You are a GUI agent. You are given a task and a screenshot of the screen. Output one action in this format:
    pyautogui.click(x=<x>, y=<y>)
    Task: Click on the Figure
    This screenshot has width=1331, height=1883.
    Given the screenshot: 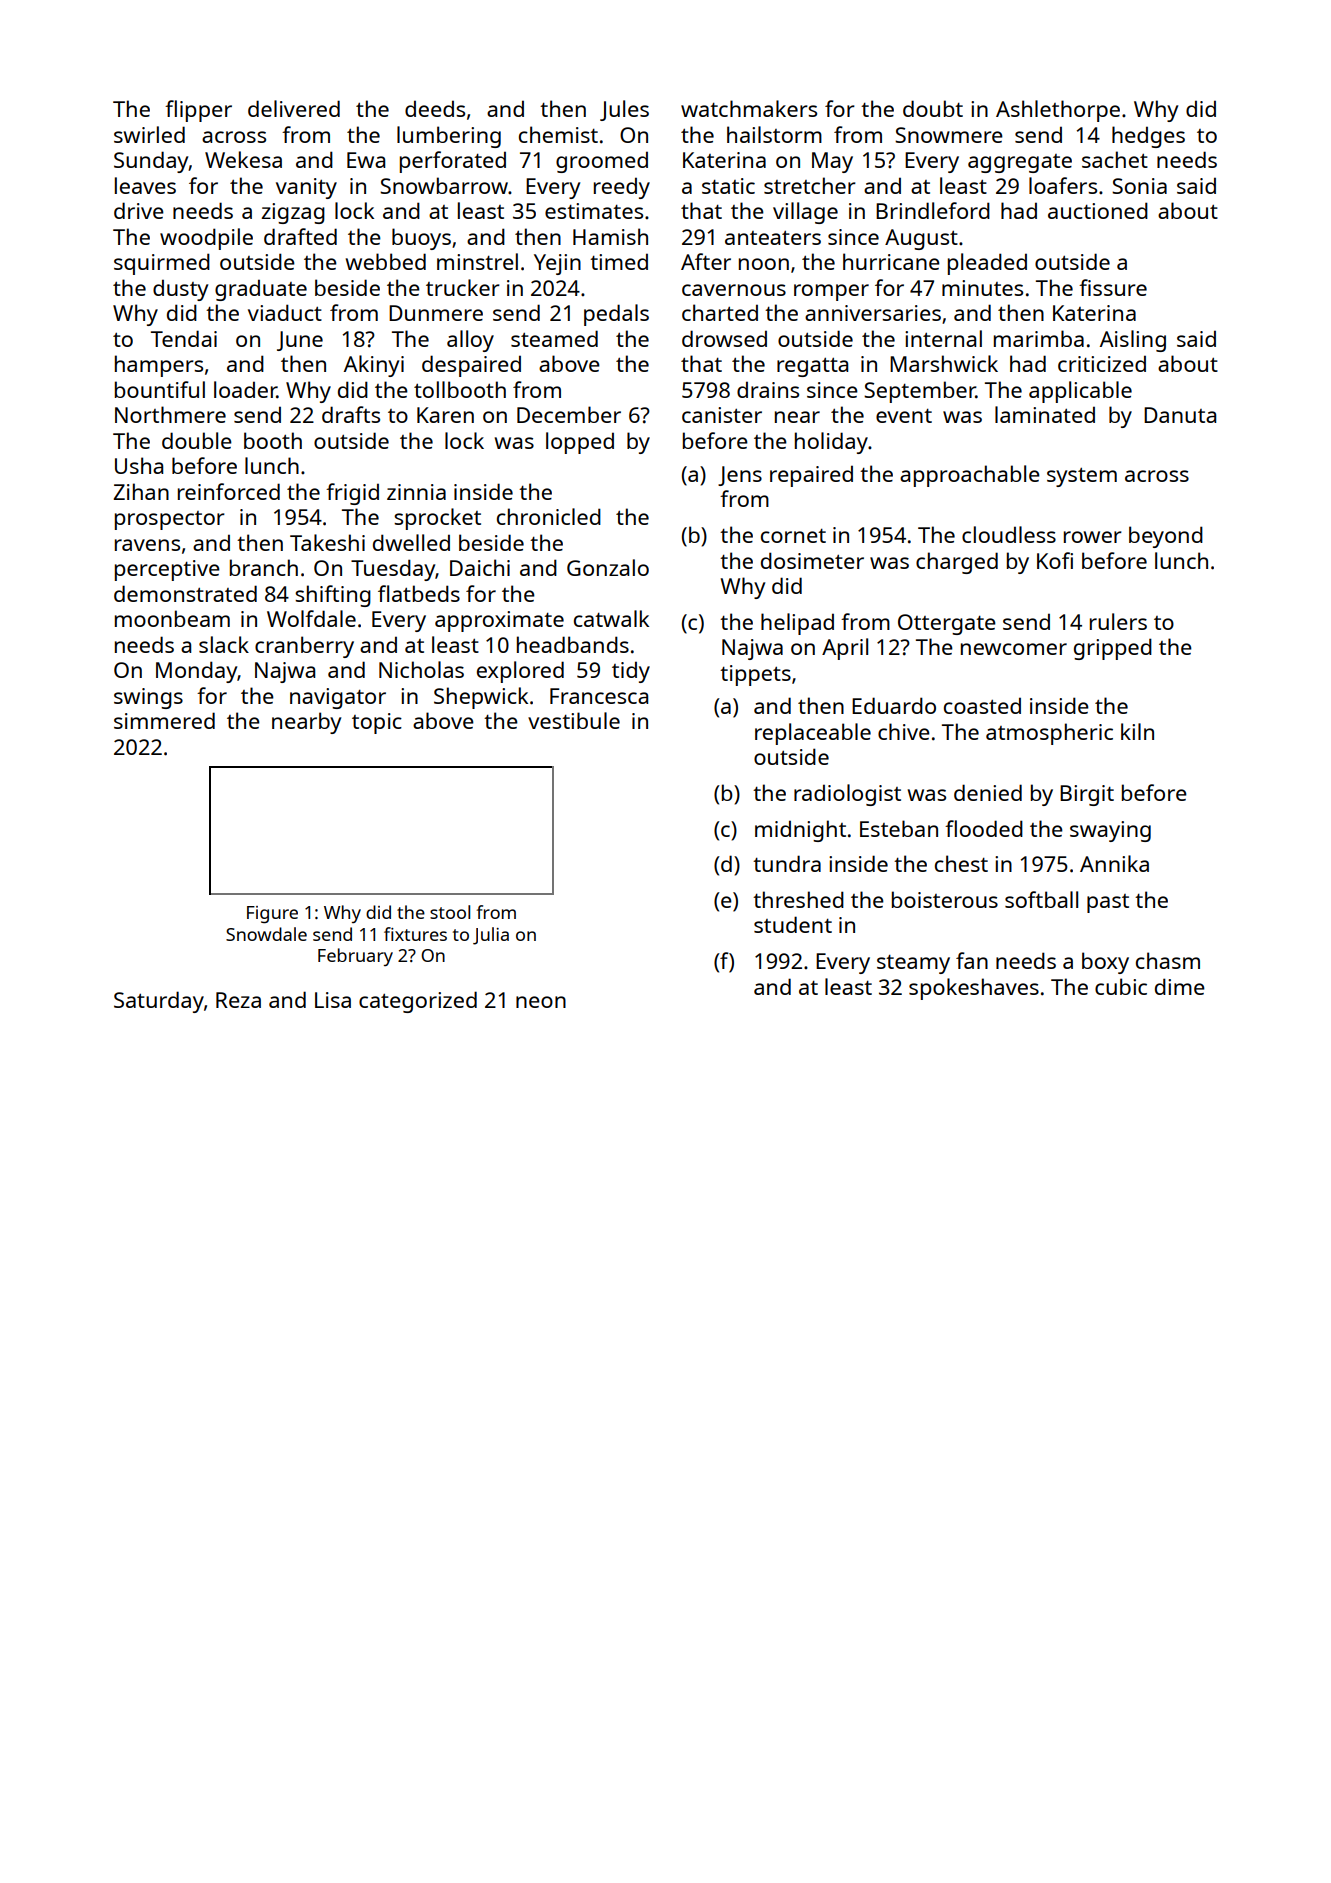 What is the action you would take?
    pyautogui.click(x=272, y=914)
